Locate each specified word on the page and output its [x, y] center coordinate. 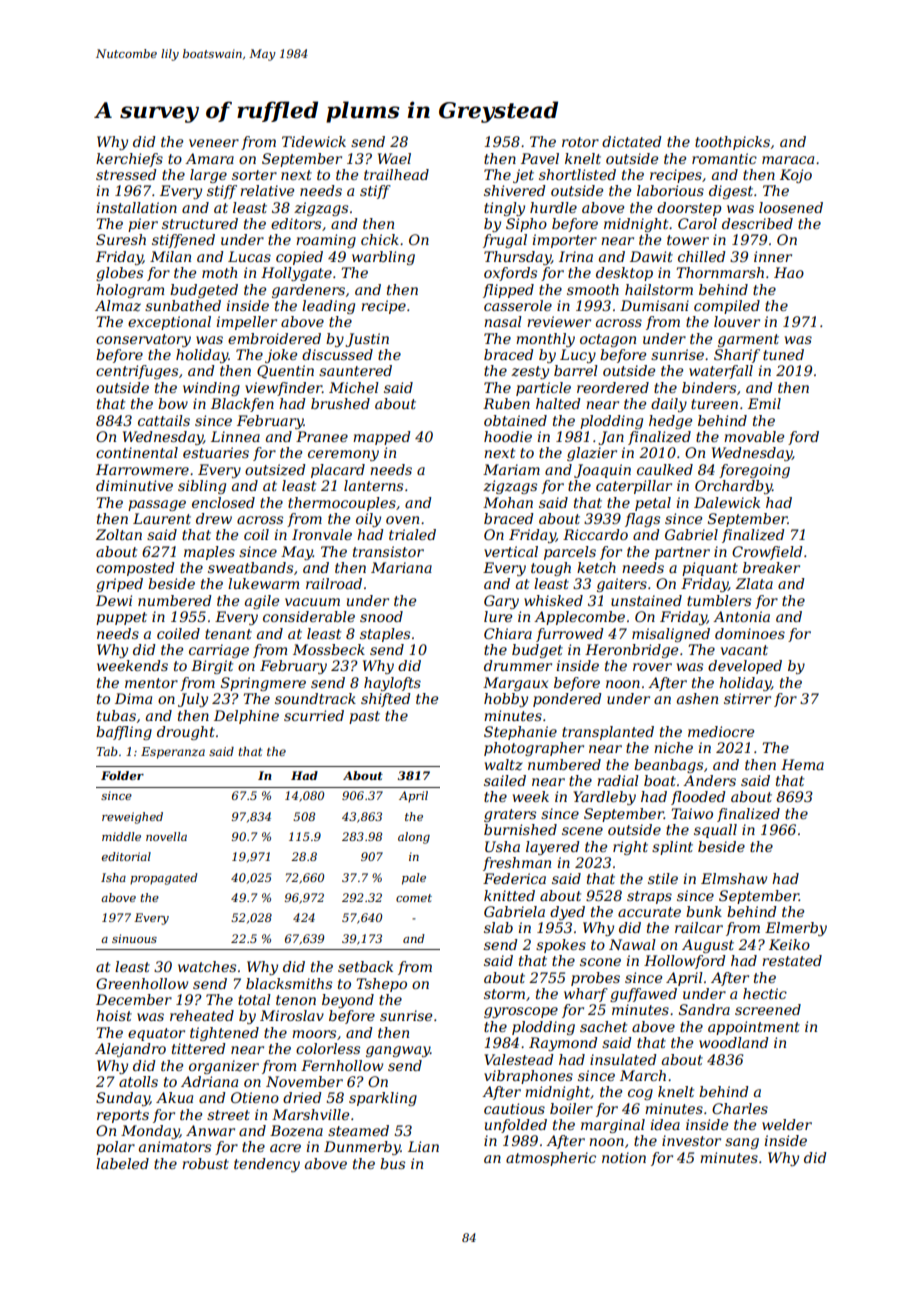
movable [754, 436]
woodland [734, 1042]
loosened [791, 207]
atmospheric [551, 1159]
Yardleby [604, 798]
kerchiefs [129, 160]
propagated [164, 879]
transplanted [608, 733]
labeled [122, 1163]
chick [380, 239]
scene [582, 831]
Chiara [508, 633]
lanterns [373, 485]
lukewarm [263, 583]
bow [173, 403]
